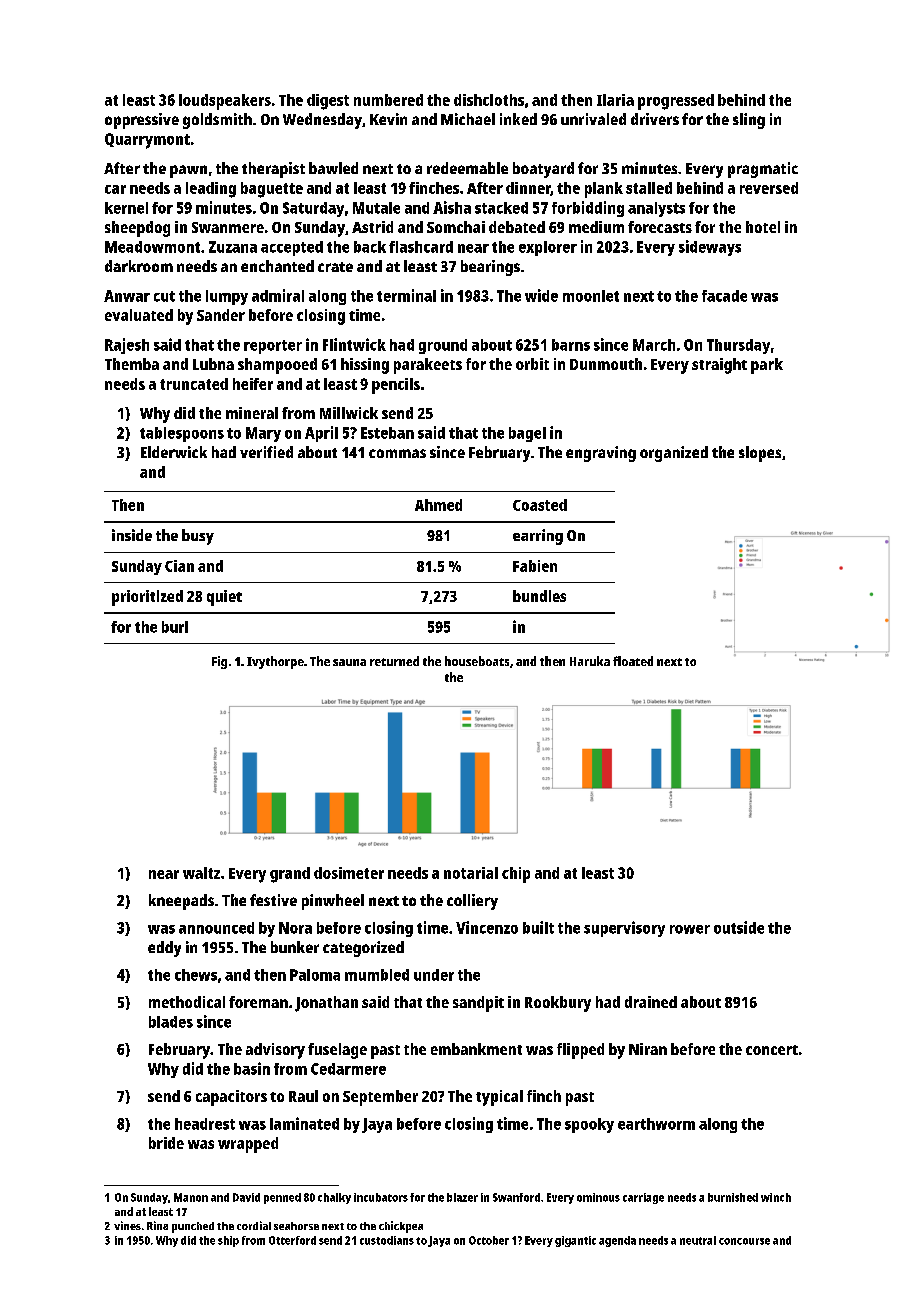  I want to click on kneepads, so click(181, 902).
